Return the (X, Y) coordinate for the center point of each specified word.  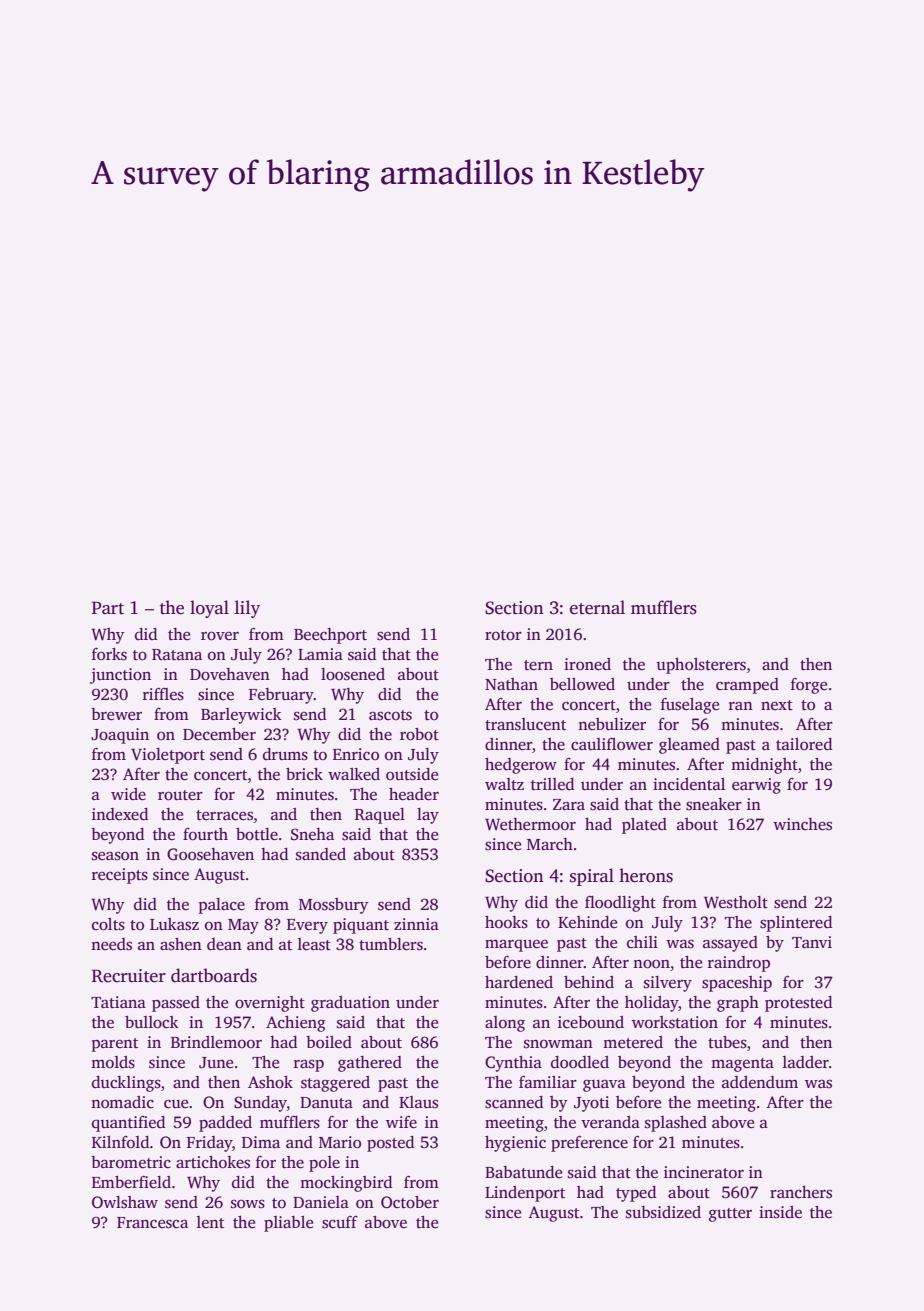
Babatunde (523, 1172)
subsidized (663, 1212)
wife (401, 1122)
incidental (689, 784)
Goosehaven (210, 854)
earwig (756, 786)
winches (802, 824)
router (180, 795)
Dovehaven (230, 674)
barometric (131, 1162)
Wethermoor (530, 824)
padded (225, 1124)
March (550, 844)
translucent (525, 724)
